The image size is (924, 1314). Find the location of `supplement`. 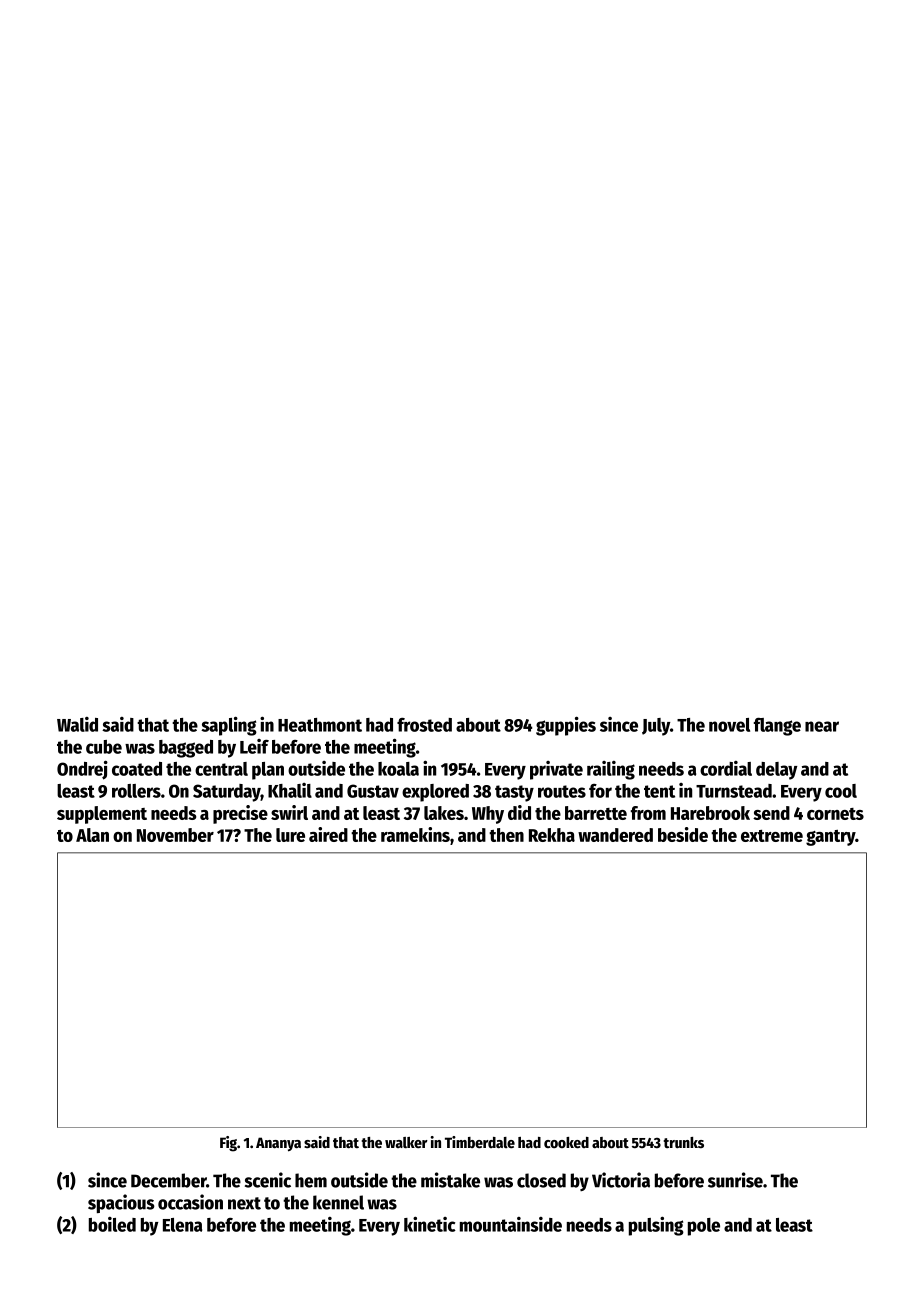

supplement is located at coordinates (102, 815).
